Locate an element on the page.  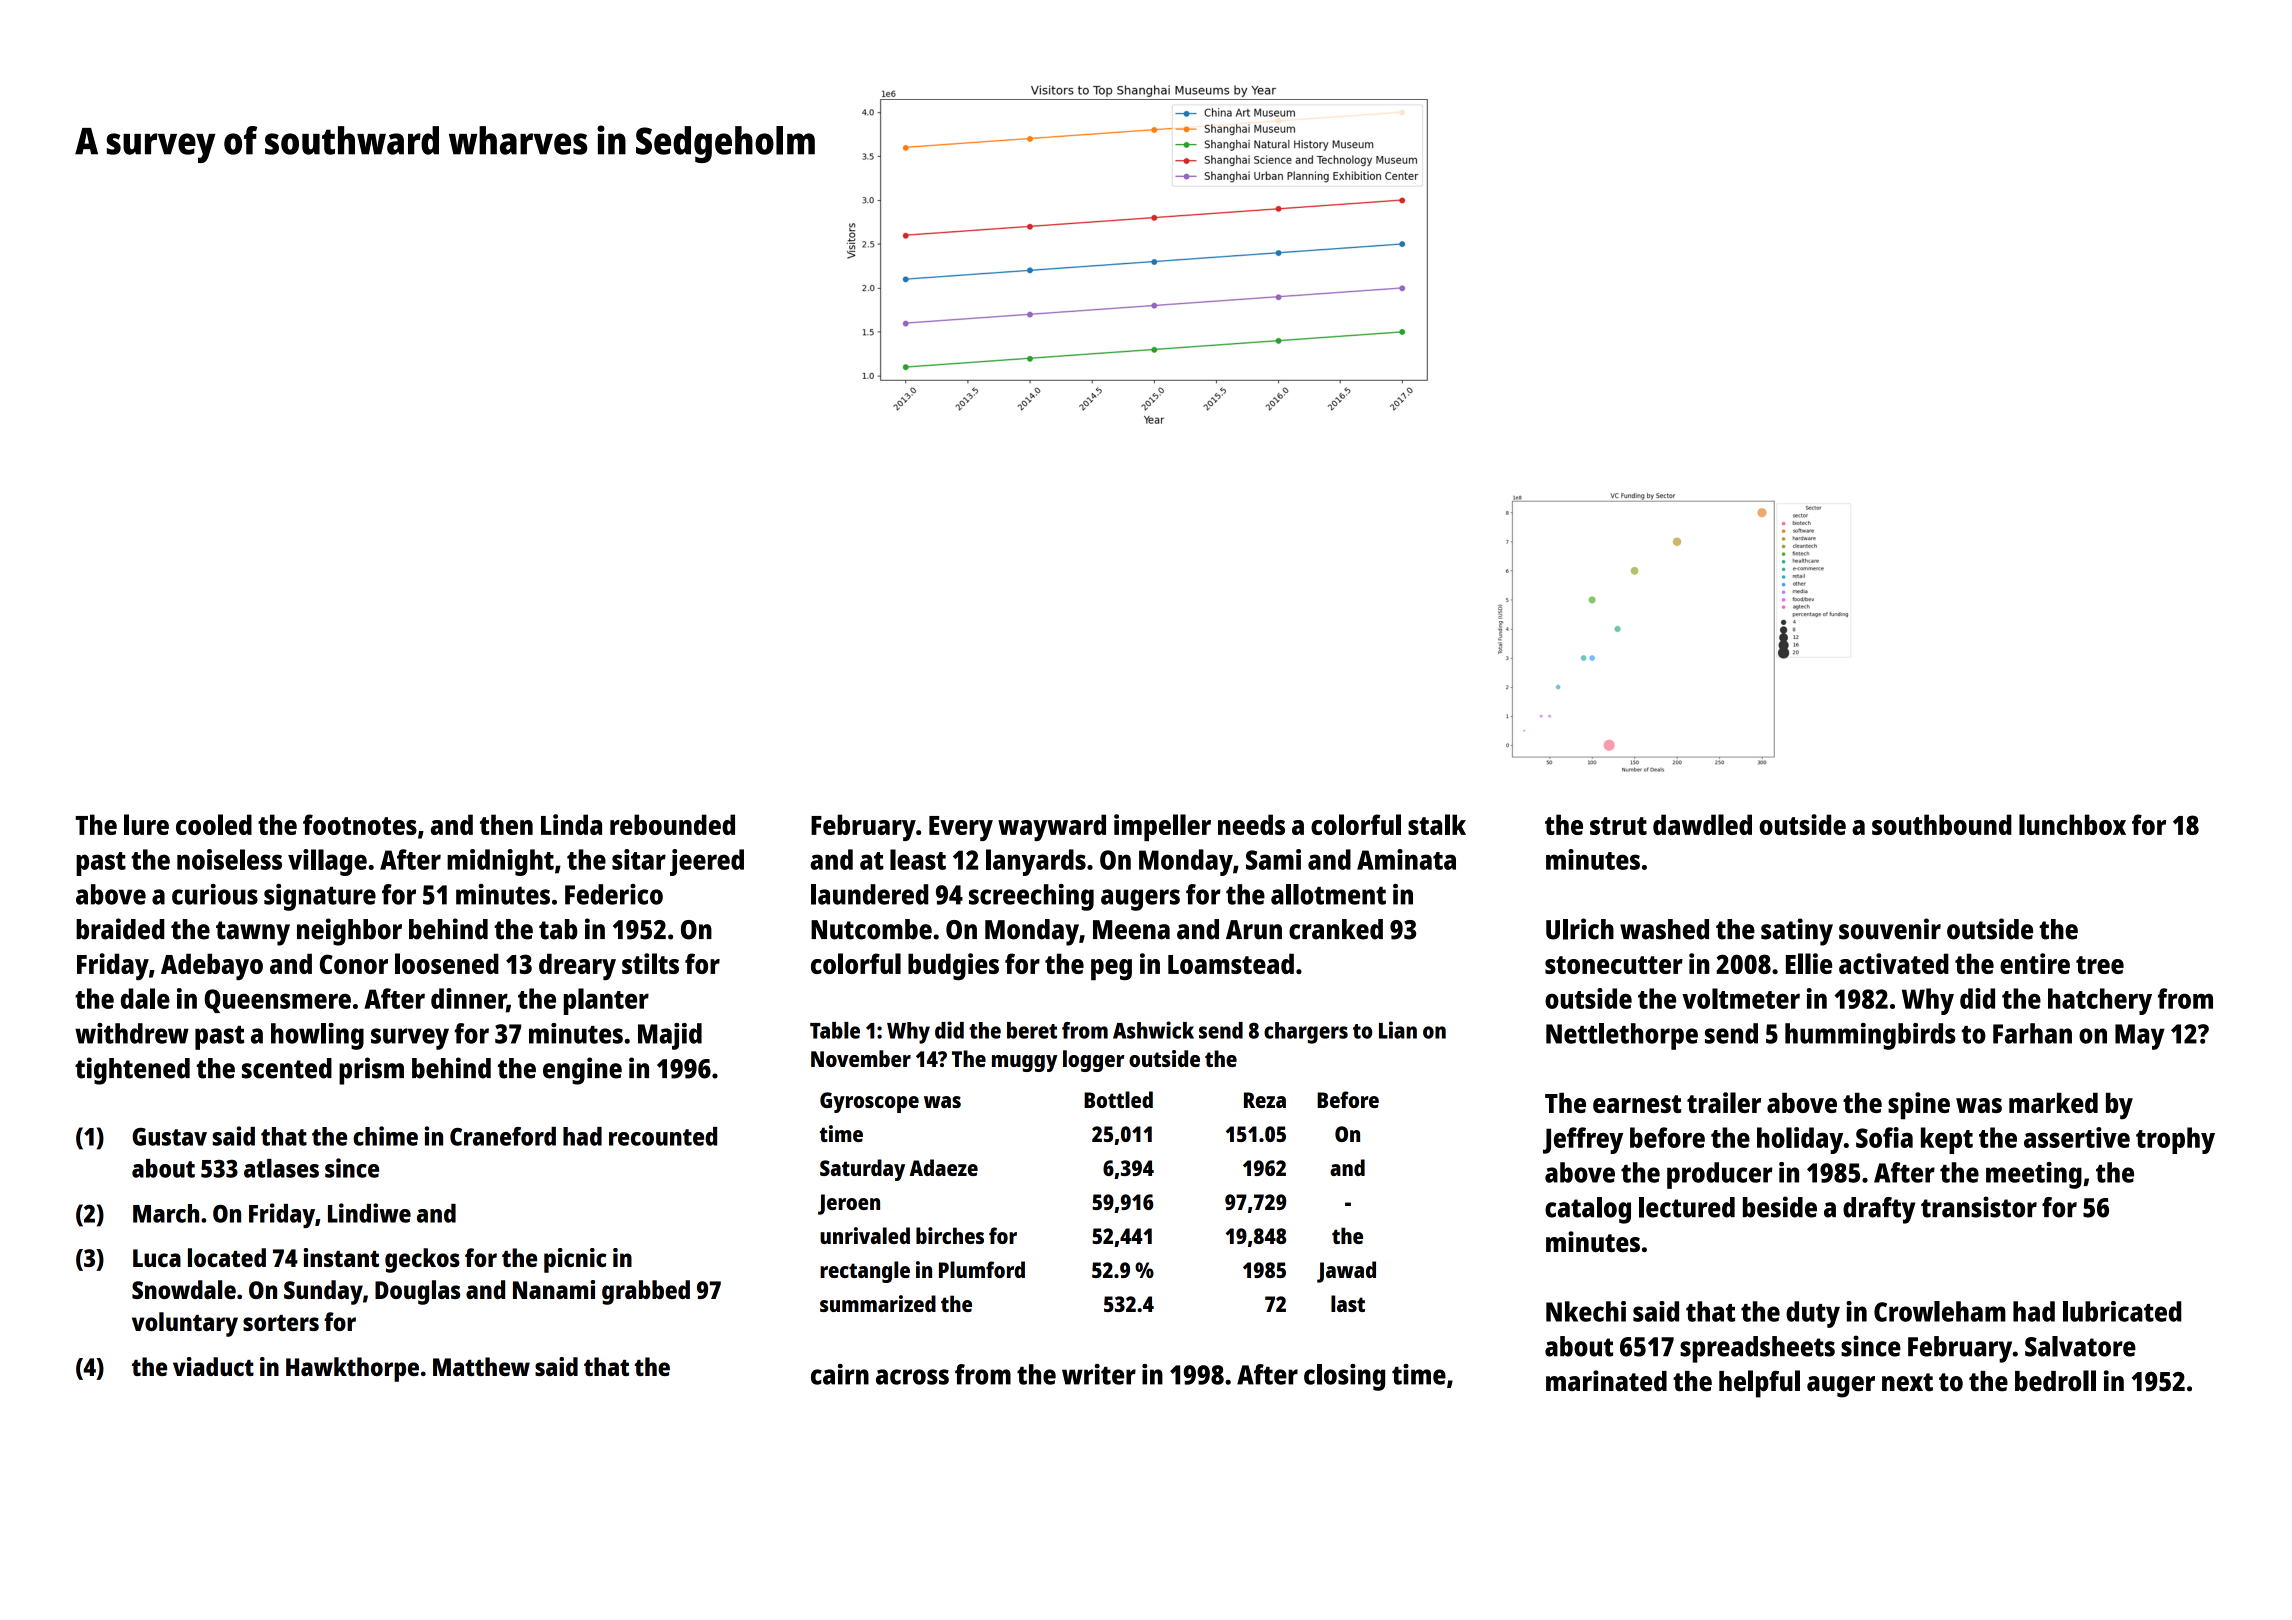
dreary is located at coordinates (577, 966).
